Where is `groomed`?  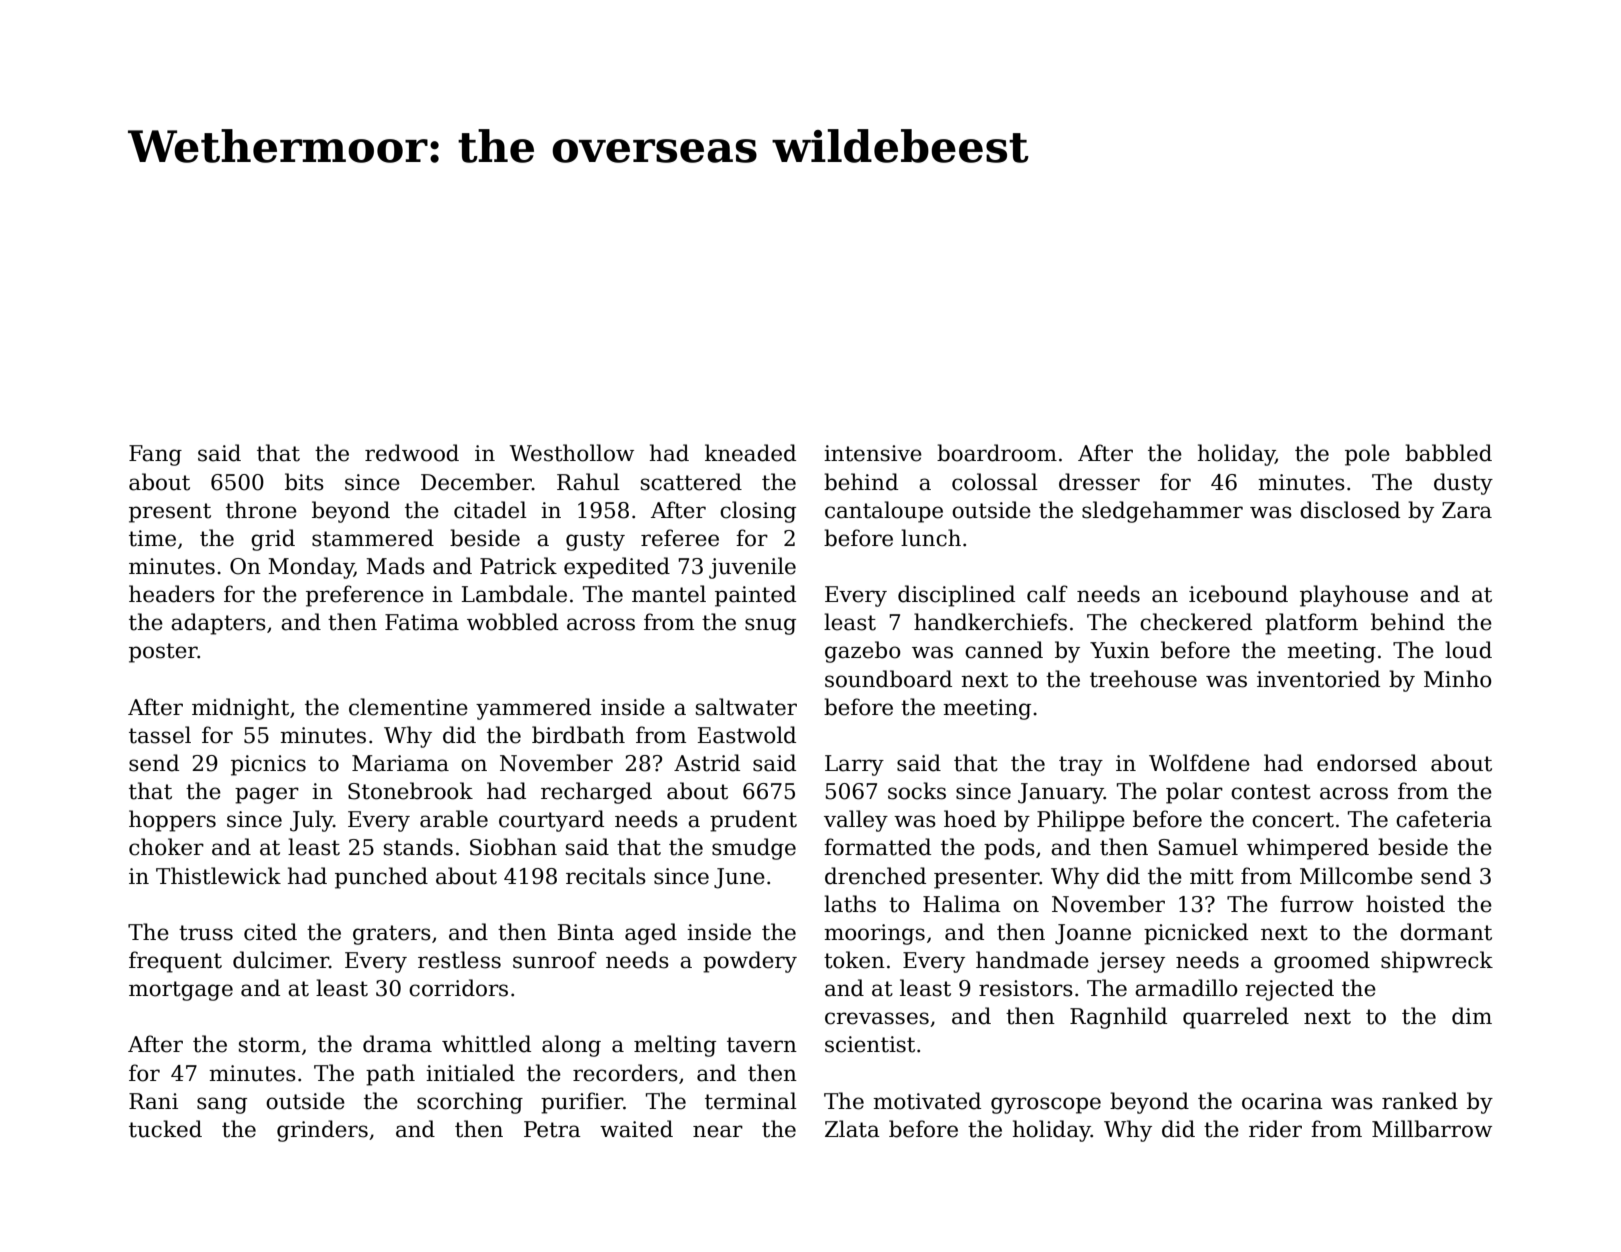 groomed is located at coordinates (1322, 962).
